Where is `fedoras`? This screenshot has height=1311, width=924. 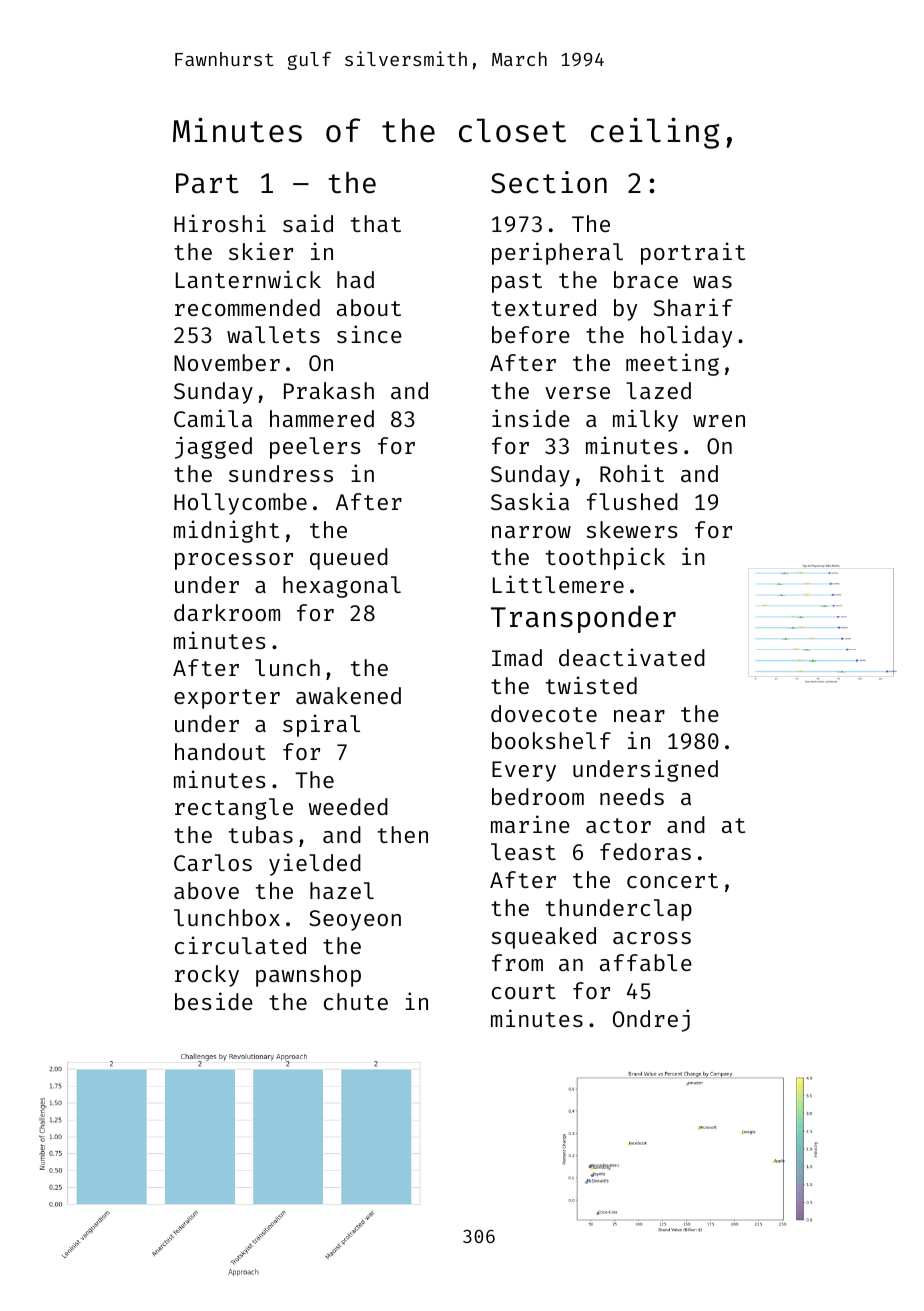 fedoras is located at coordinates (645, 851).
